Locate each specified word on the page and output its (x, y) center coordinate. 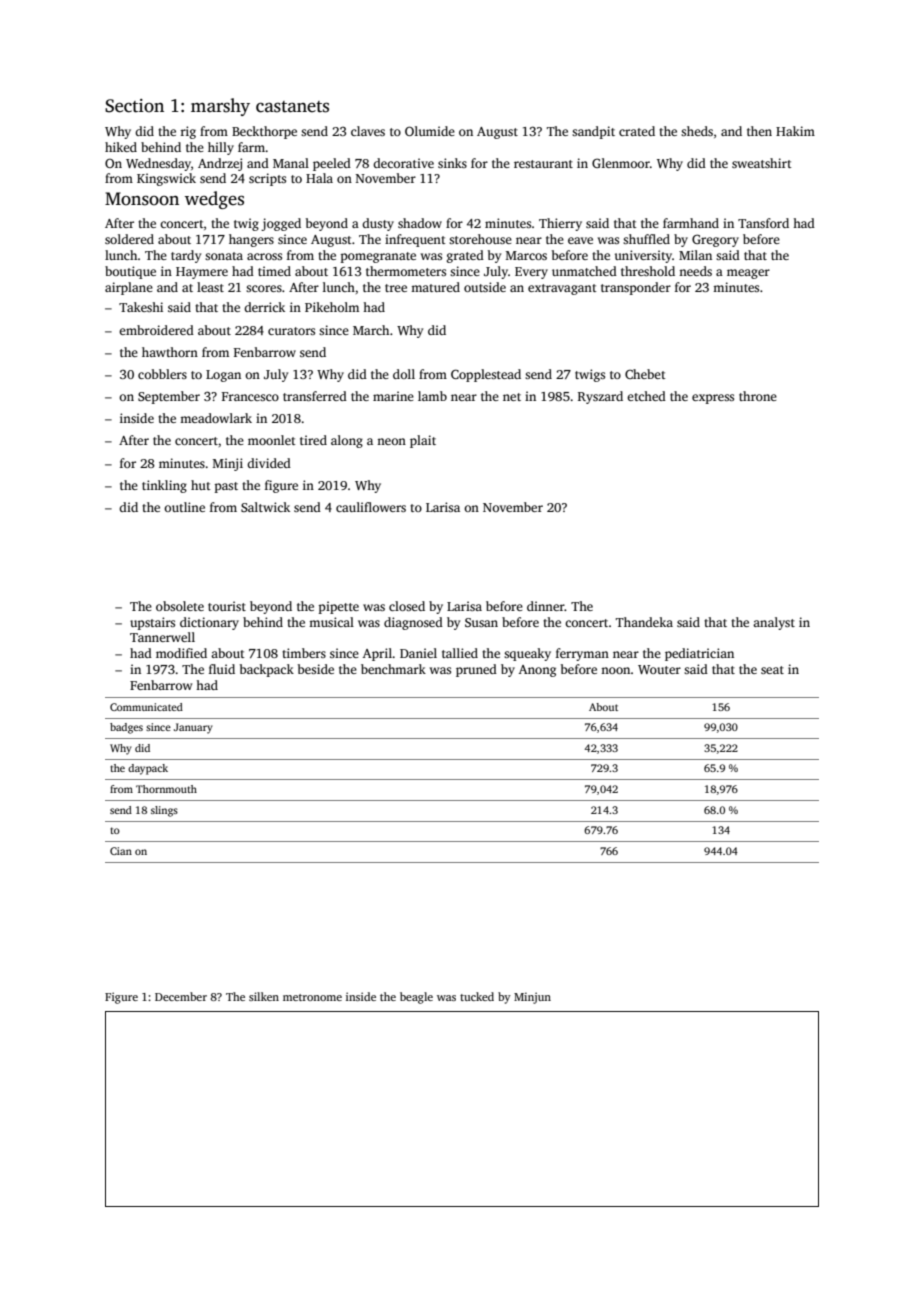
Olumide (430, 131)
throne (758, 396)
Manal (291, 163)
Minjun (532, 998)
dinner (546, 606)
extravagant (562, 289)
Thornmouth (166, 789)
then (759, 131)
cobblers (162, 374)
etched (646, 396)
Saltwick (265, 507)
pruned (476, 670)
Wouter (659, 669)
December (181, 996)
